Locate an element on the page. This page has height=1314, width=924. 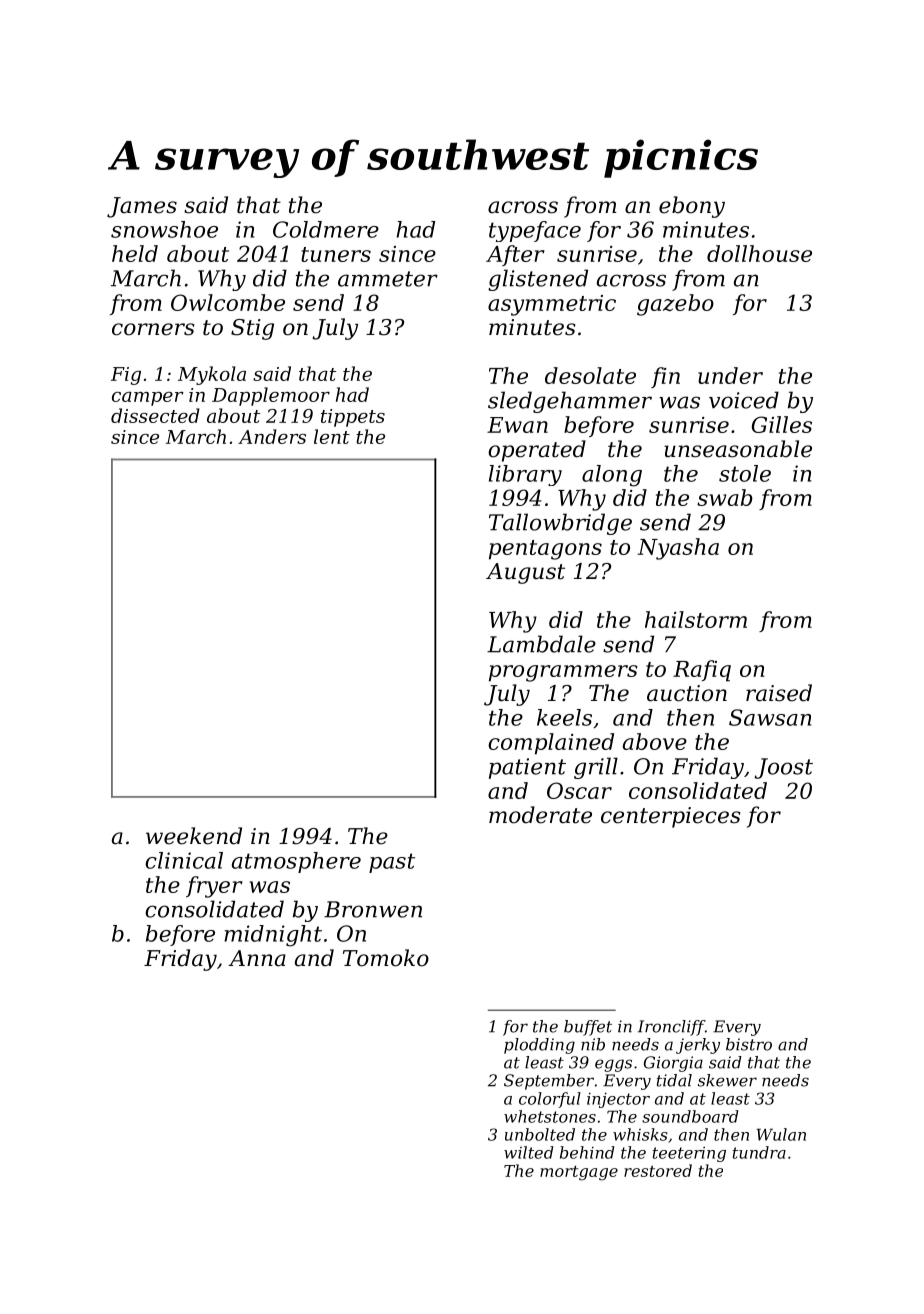
Anders is located at coordinates (272, 436).
